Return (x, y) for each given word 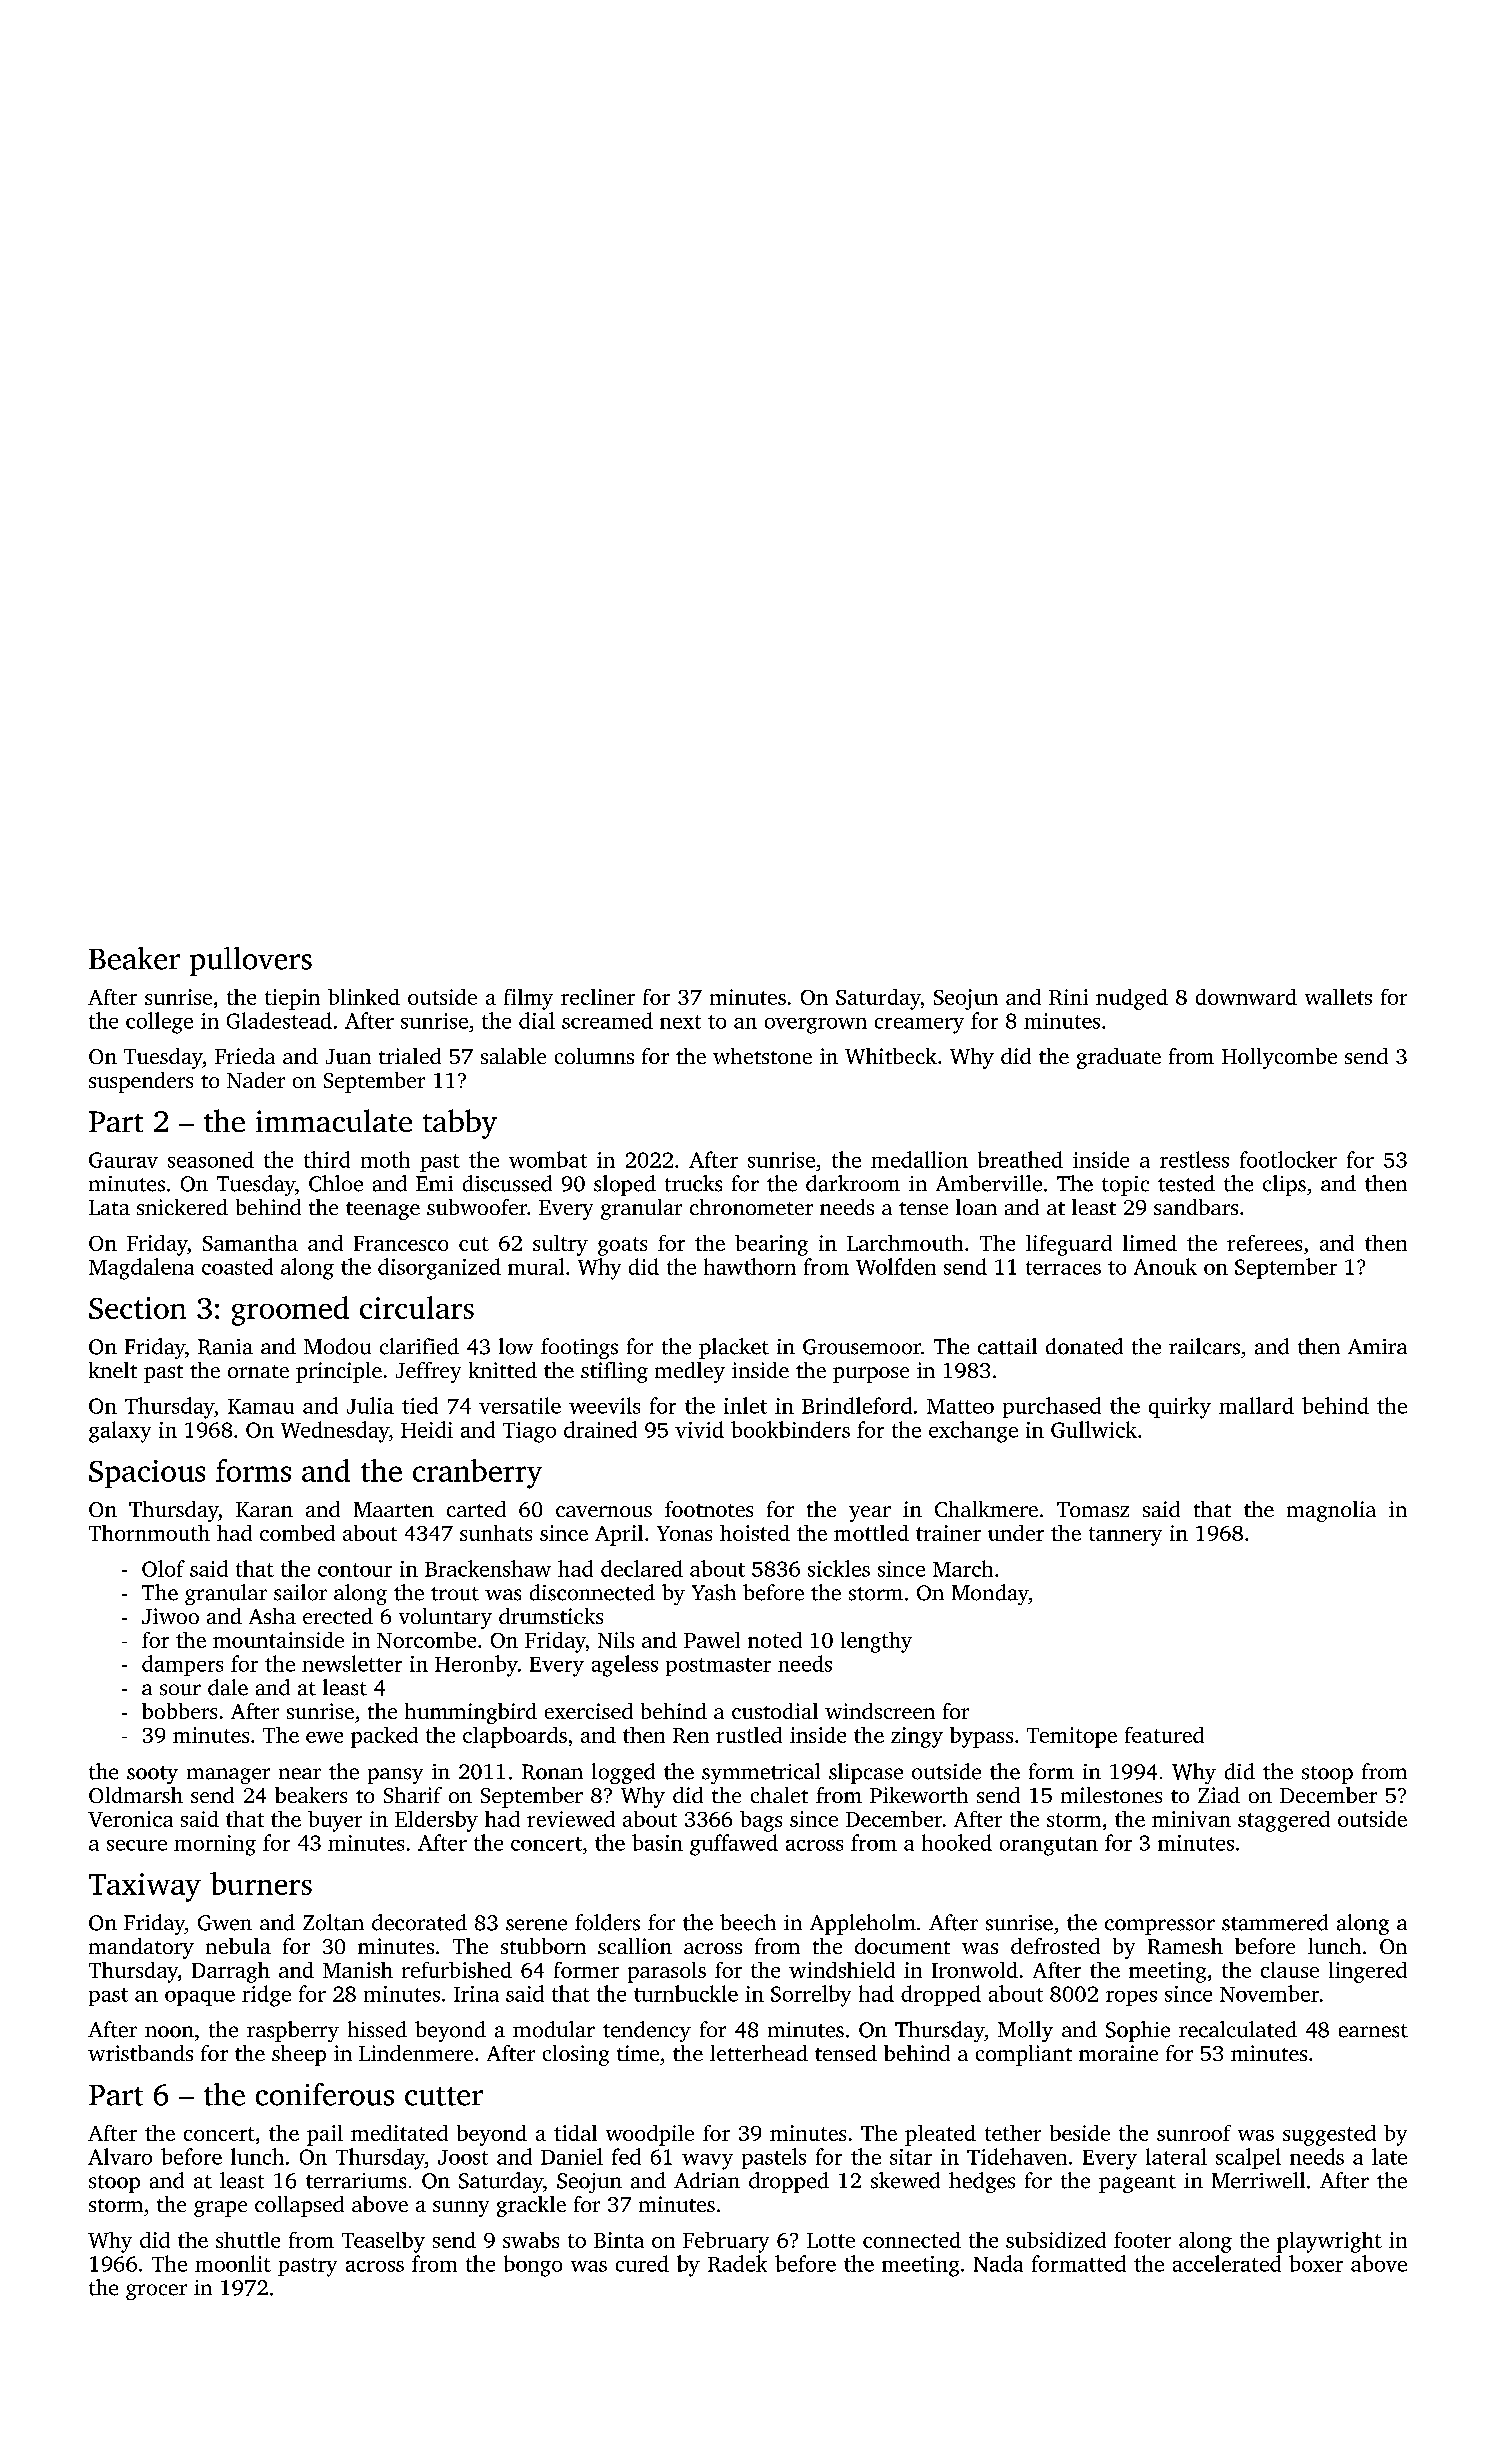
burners (261, 1883)
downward (1246, 997)
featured (1164, 1735)
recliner (598, 997)
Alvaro (120, 2156)
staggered (1284, 1821)
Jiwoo (170, 1616)
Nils (616, 1640)
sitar (911, 2157)
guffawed (734, 1845)
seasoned (211, 1159)
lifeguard (1069, 1245)
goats (622, 1246)
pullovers (251, 961)
